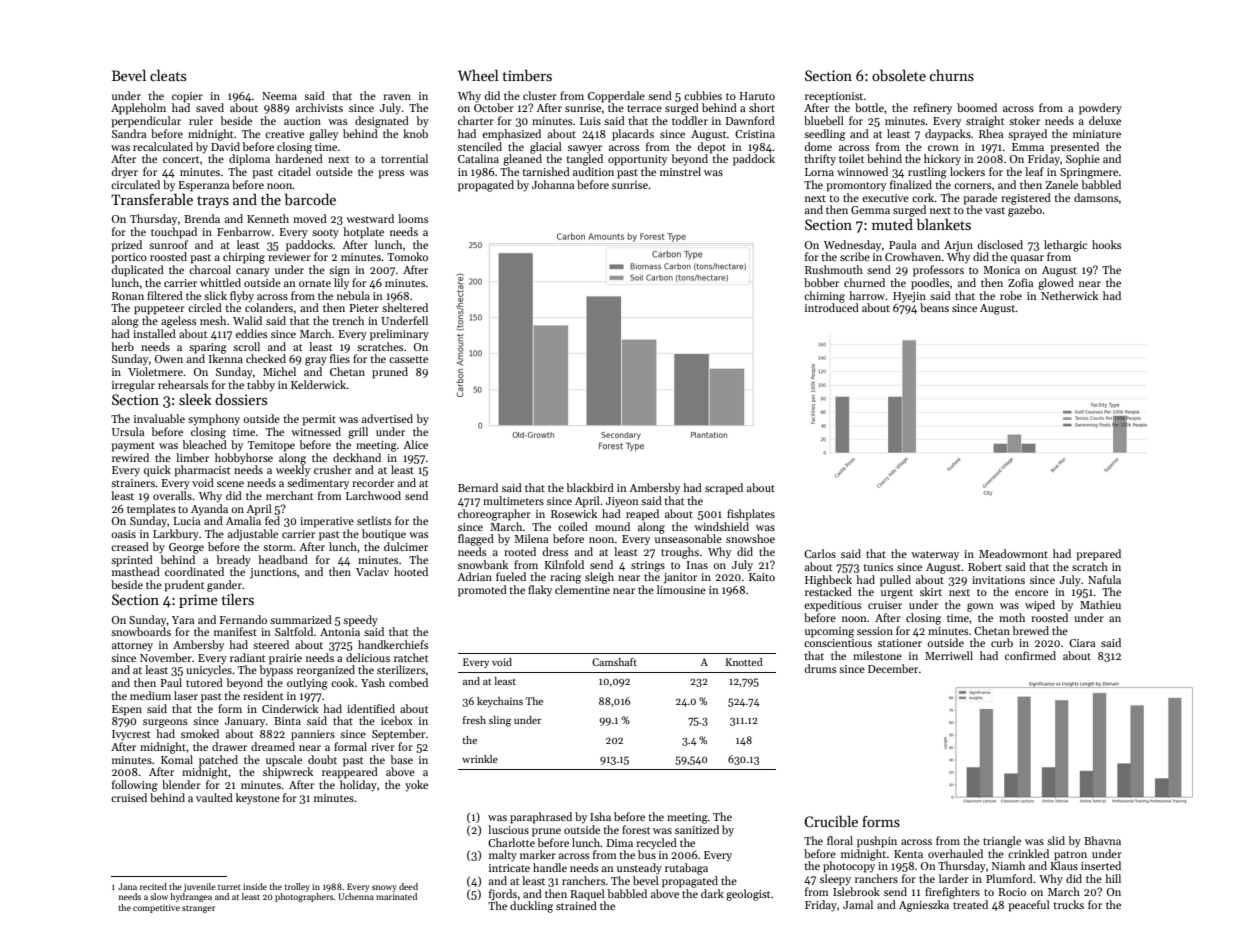  I want to click on Camshaft, so click(614, 662).
